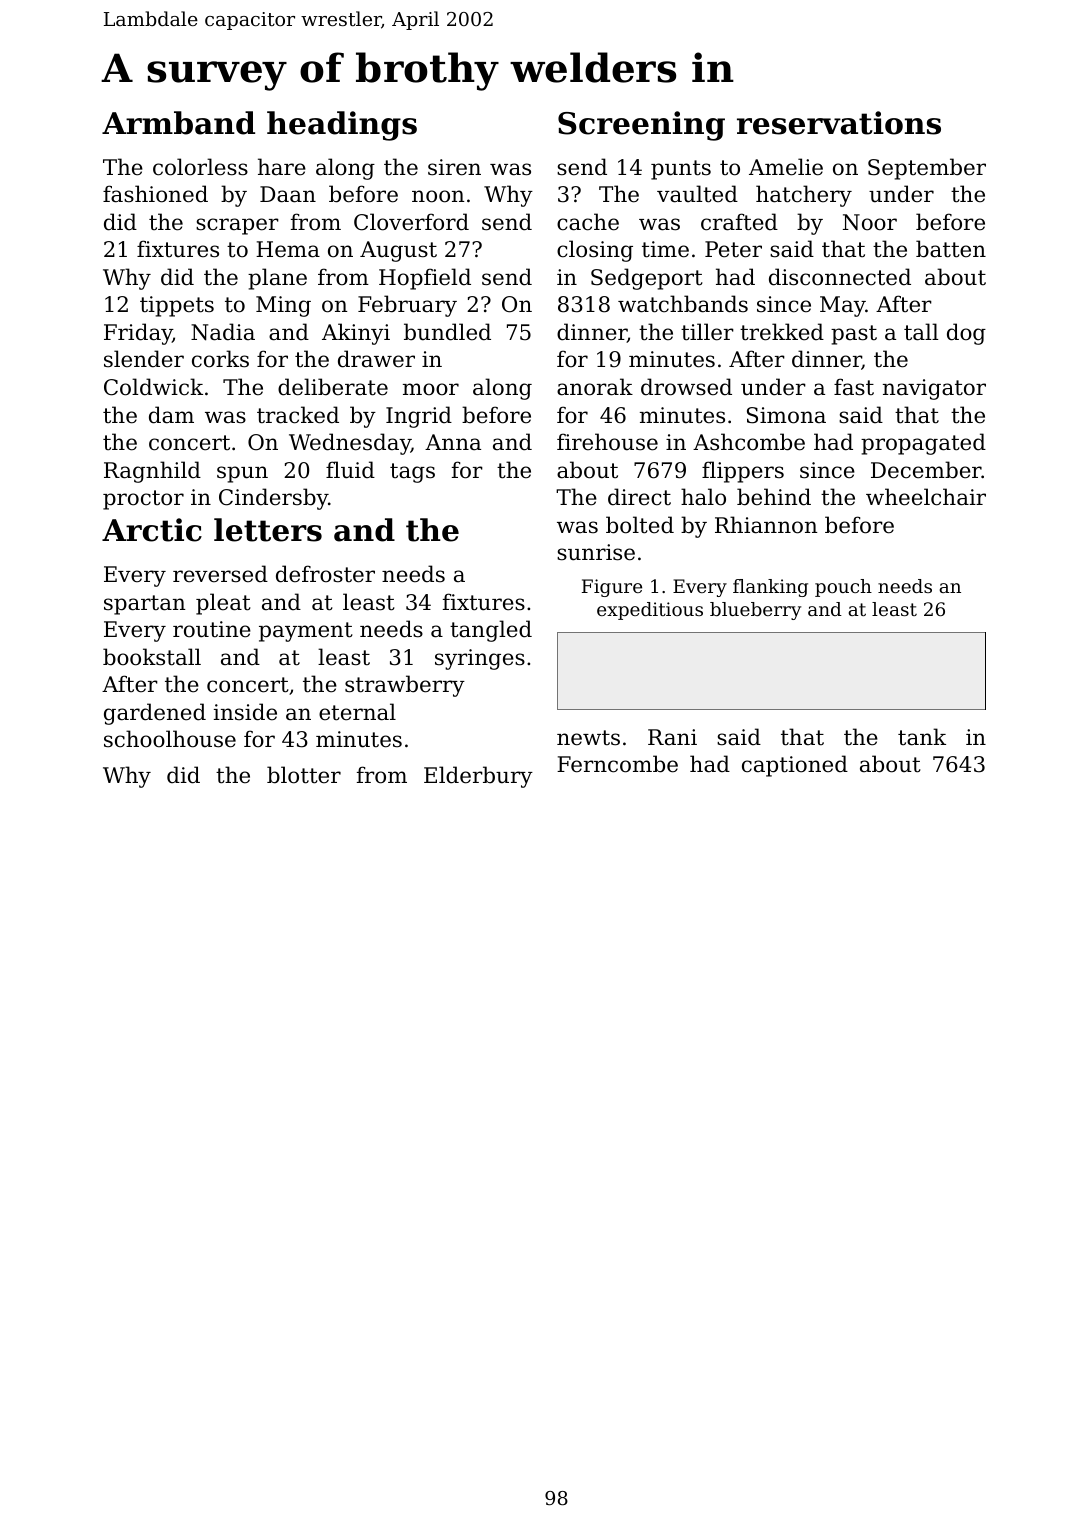 The width and height of the image is (1089, 1540). Describe the element at coordinates (588, 222) in the image. I see `cache` at that location.
